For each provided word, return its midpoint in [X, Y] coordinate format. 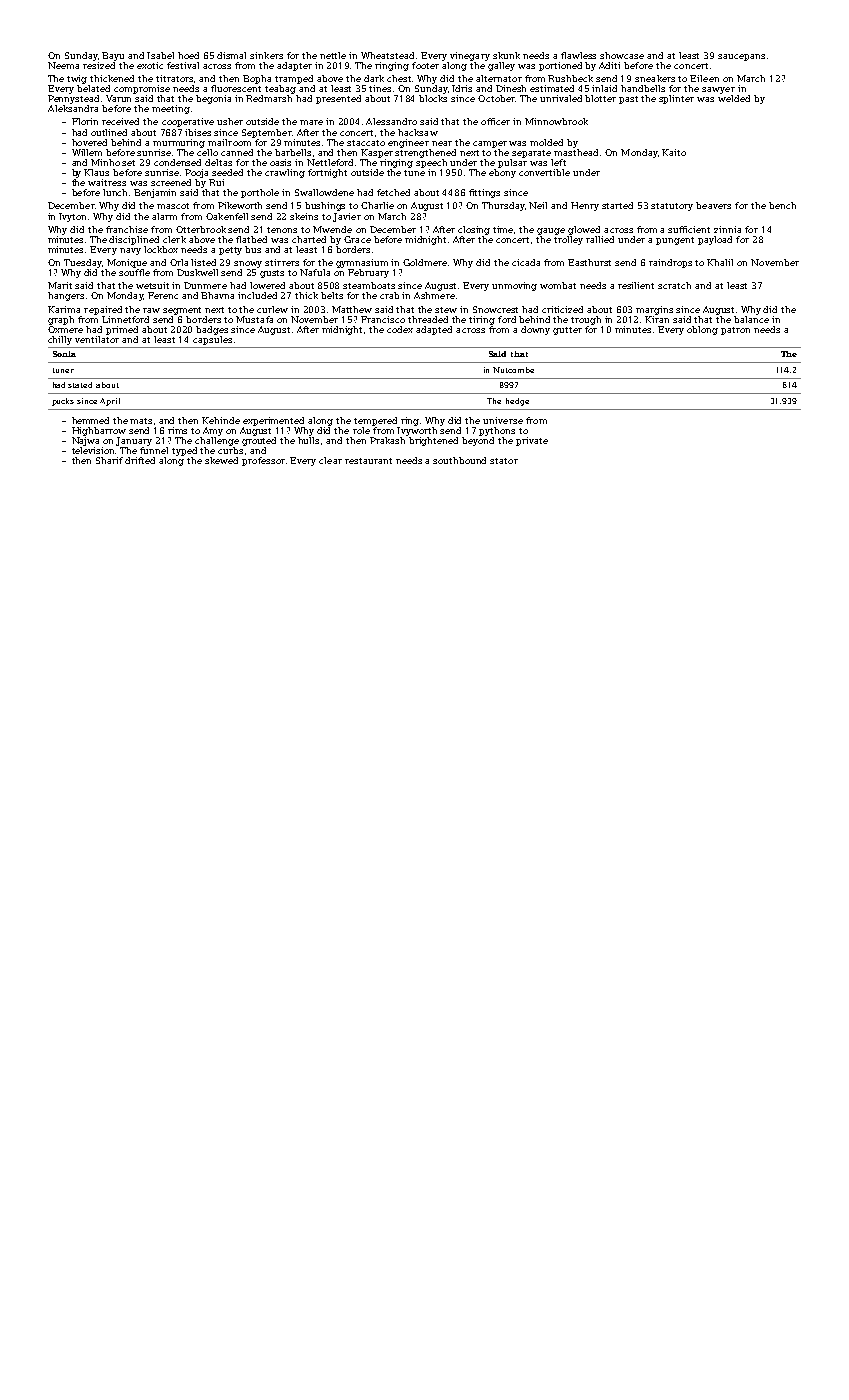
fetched [393, 192]
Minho [105, 162]
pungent [675, 241]
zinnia [727, 229]
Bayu [113, 56]
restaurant [368, 461]
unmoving [514, 286]
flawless [578, 55]
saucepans [741, 57]
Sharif [109, 460]
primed [122, 330]
